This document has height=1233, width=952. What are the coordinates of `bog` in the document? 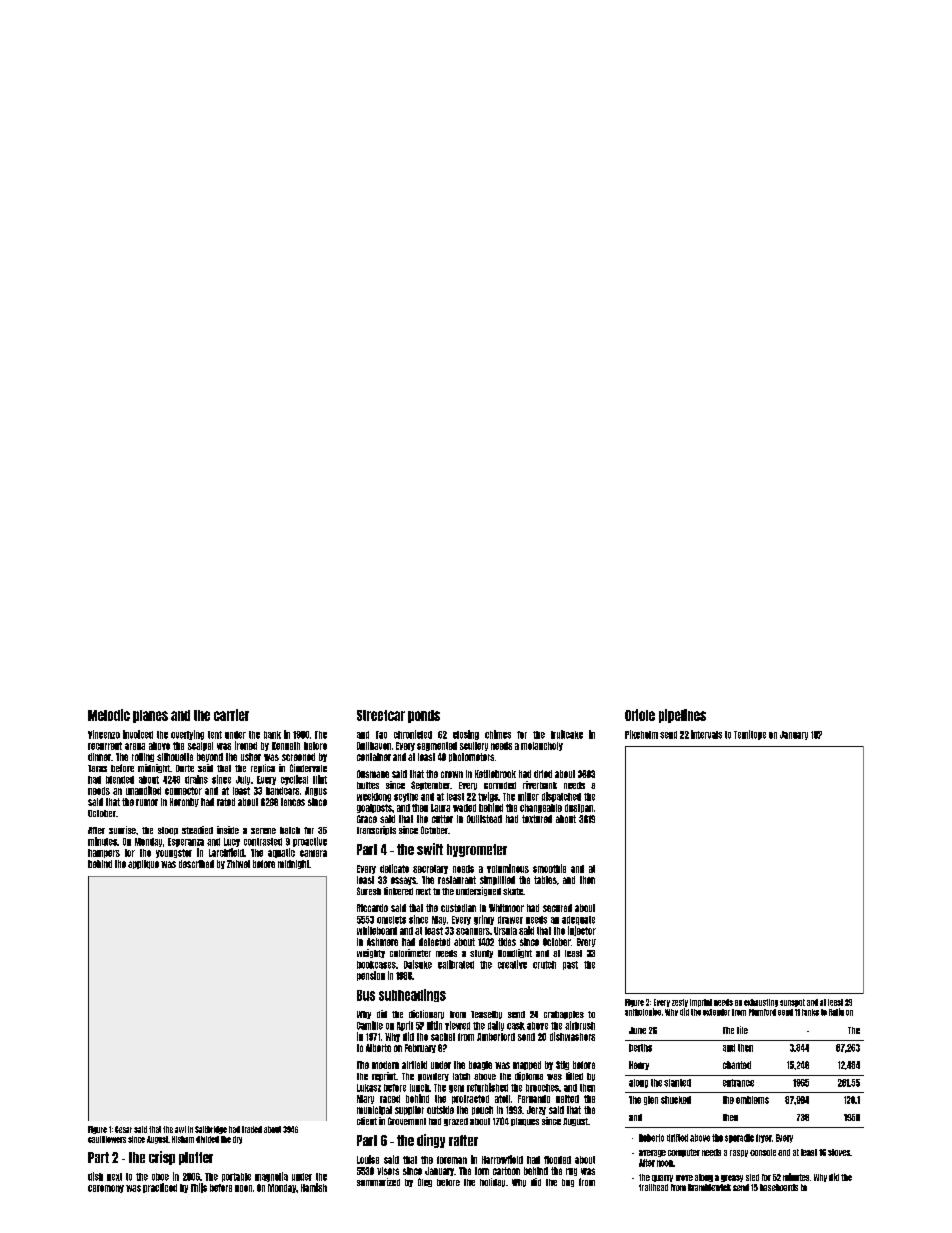 It's located at (568, 1183).
